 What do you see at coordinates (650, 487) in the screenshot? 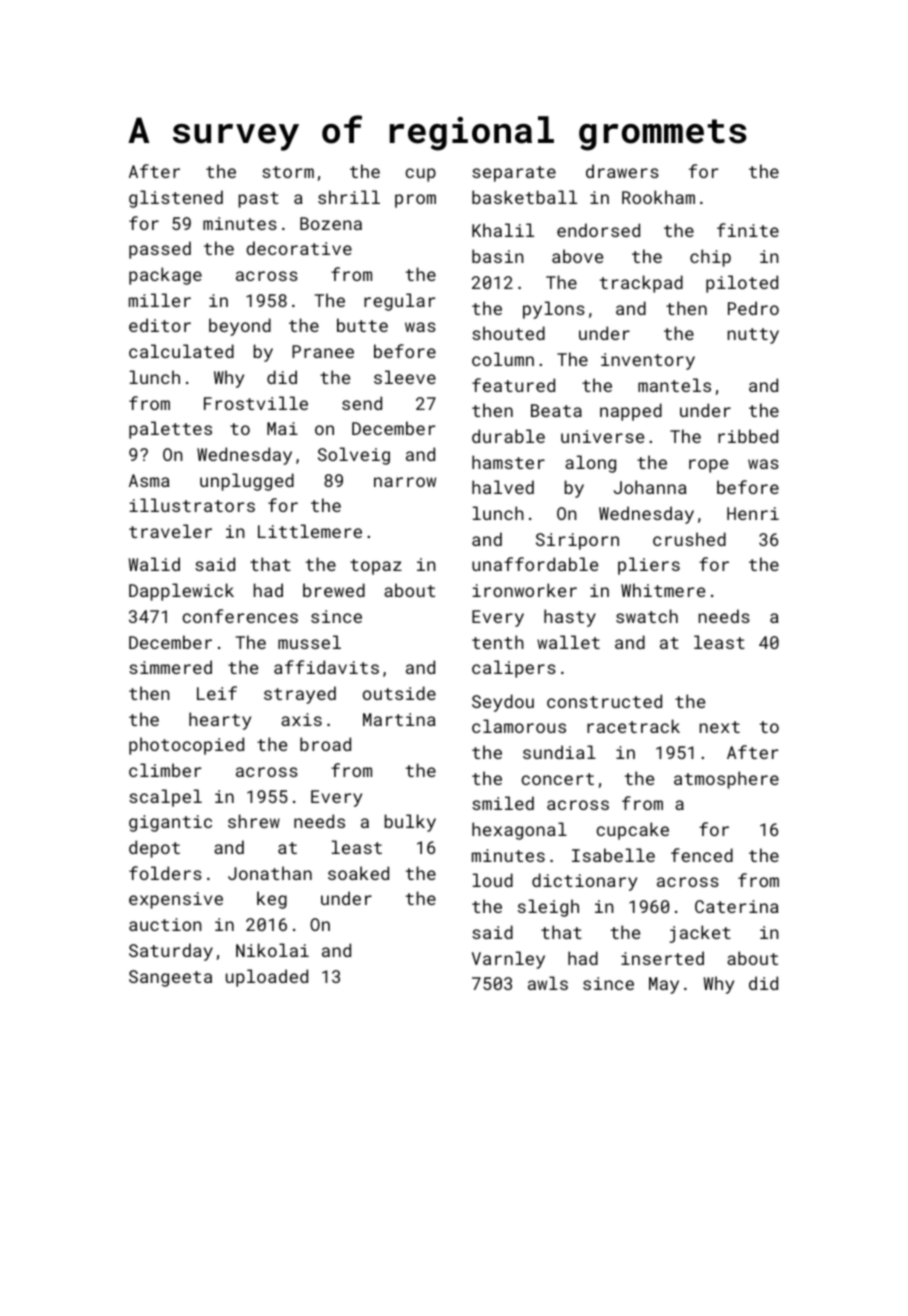
I see `Johanna` at bounding box center [650, 487].
